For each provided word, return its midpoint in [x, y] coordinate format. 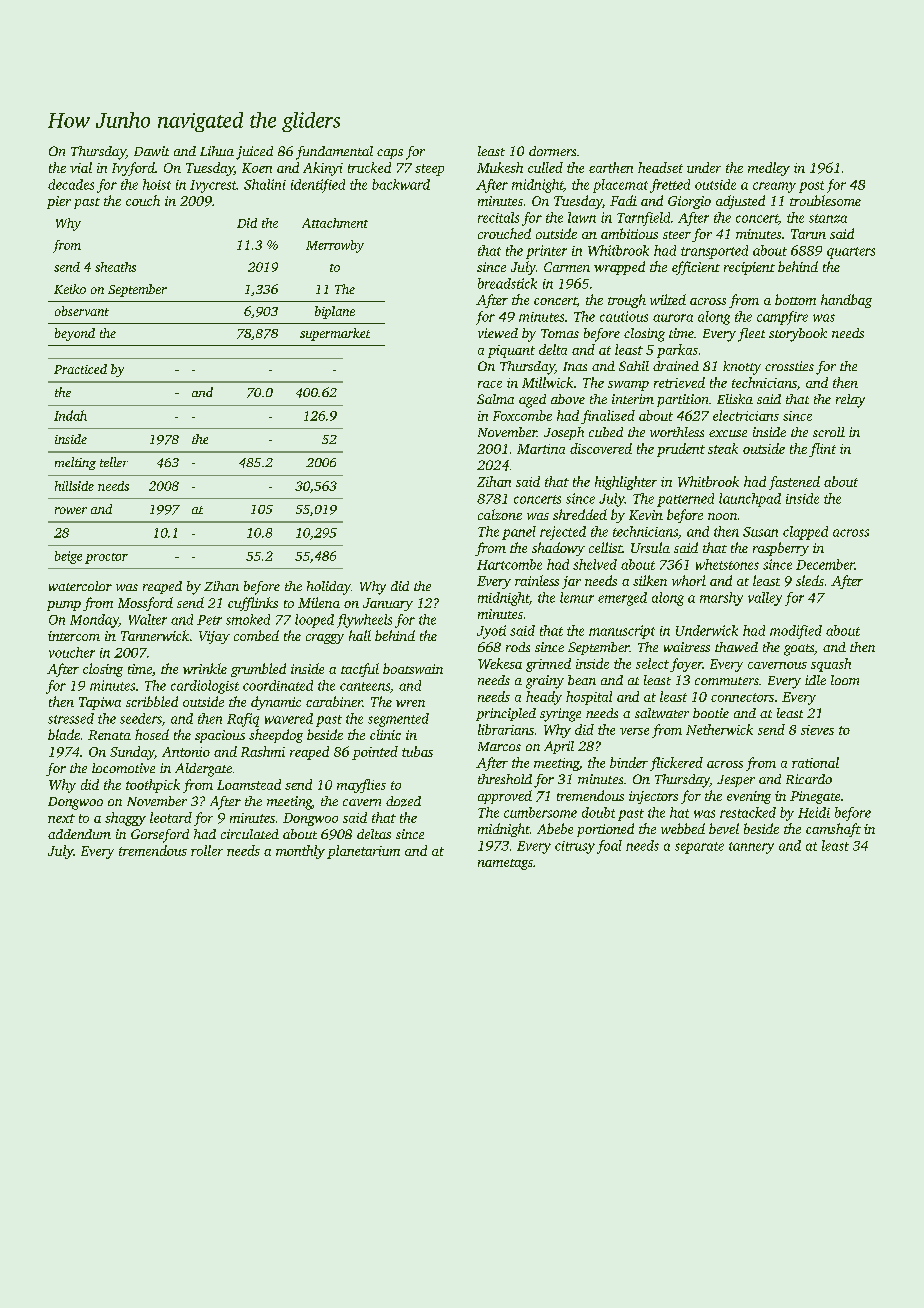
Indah [70, 415]
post [811, 187]
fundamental [334, 153]
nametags [505, 864]
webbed [683, 828]
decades [71, 184]
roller [207, 850]
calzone [500, 514]
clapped [805, 533]
